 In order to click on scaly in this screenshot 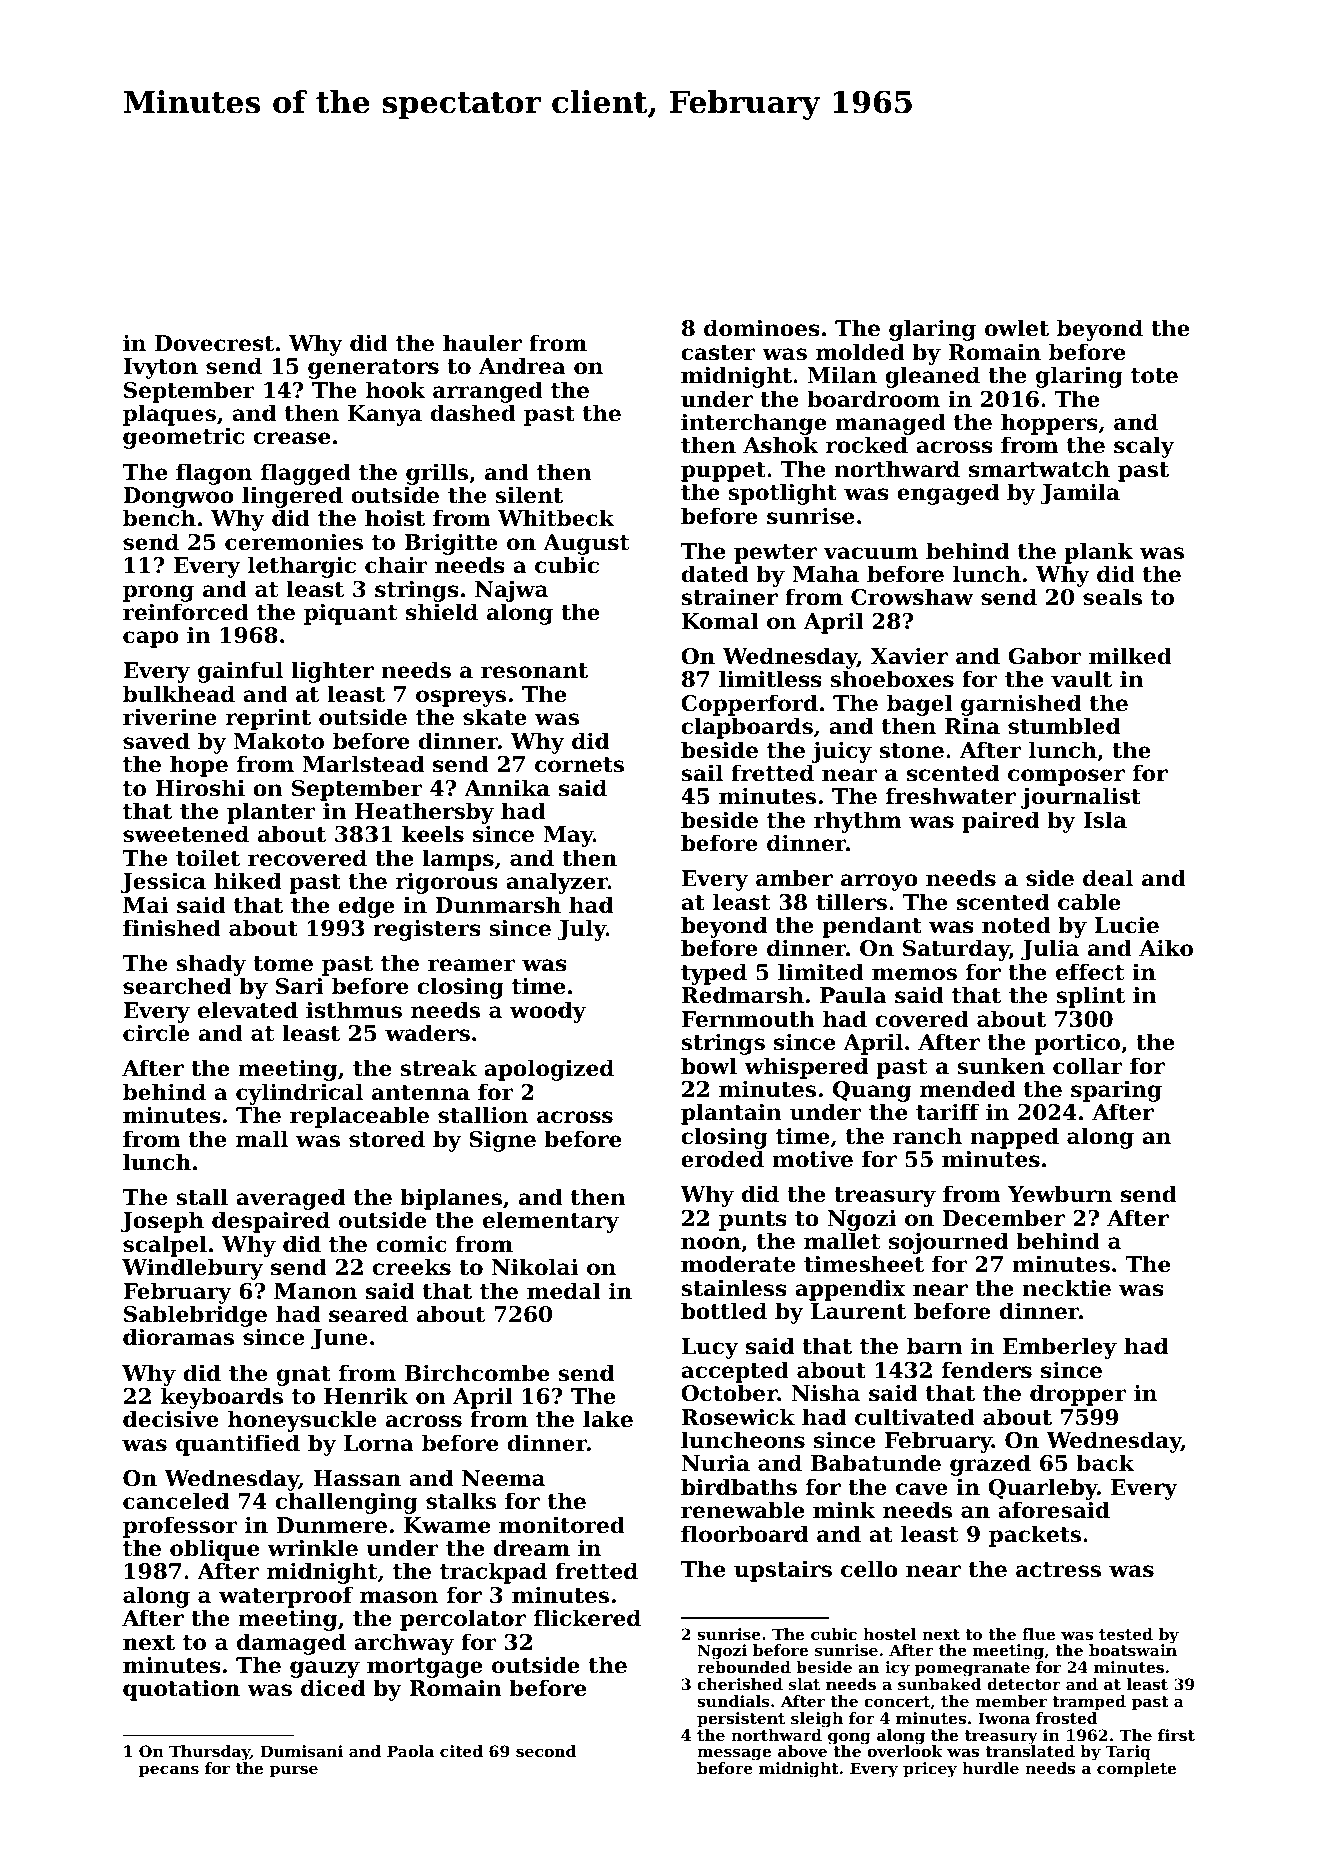, I will do `click(1144, 447)`.
